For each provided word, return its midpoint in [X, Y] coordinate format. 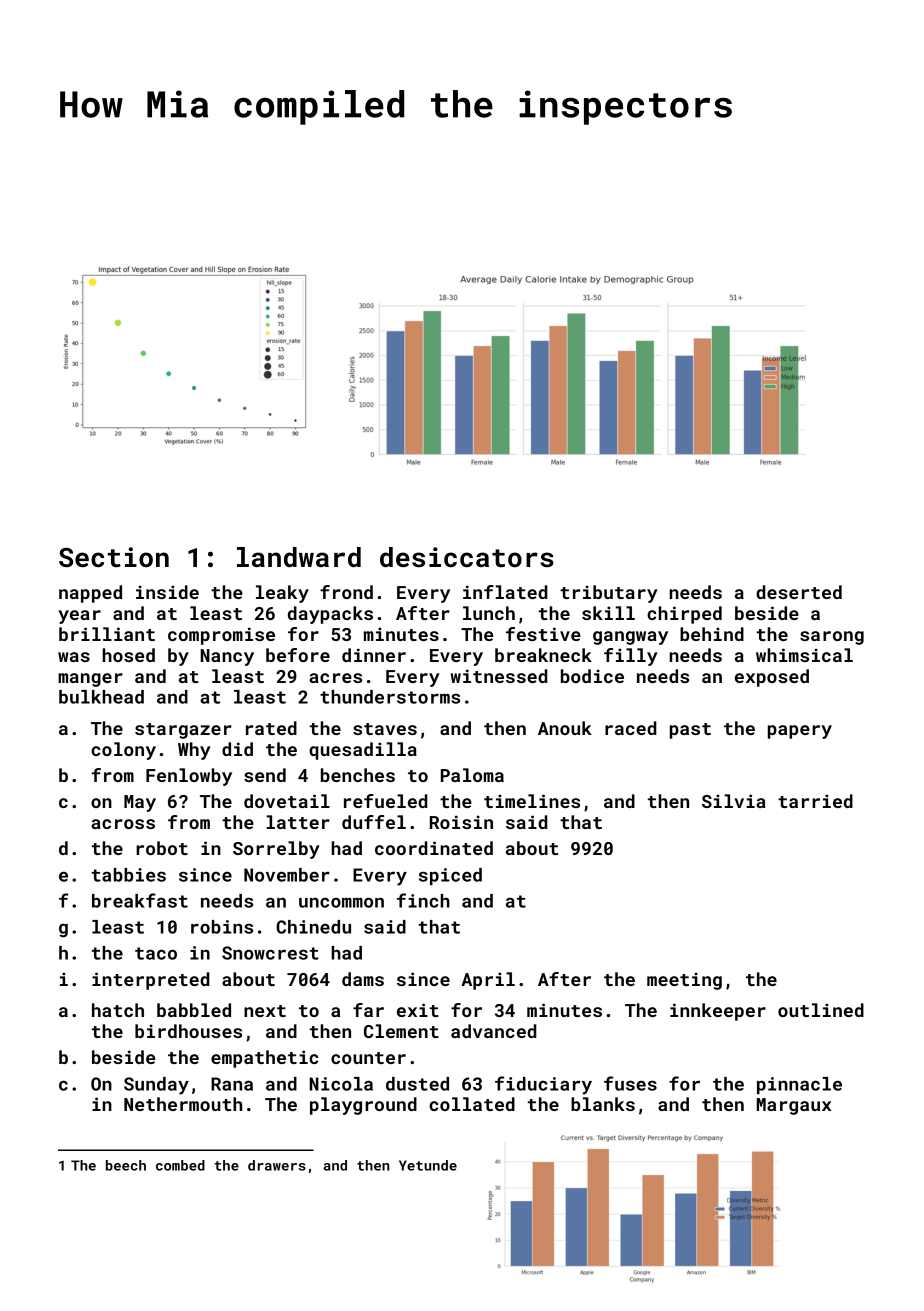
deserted [799, 592]
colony [123, 751]
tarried [815, 801]
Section [114, 557]
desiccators [467, 557]
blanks [603, 1104]
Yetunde [428, 1165]
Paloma [472, 775]
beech [126, 1165]
